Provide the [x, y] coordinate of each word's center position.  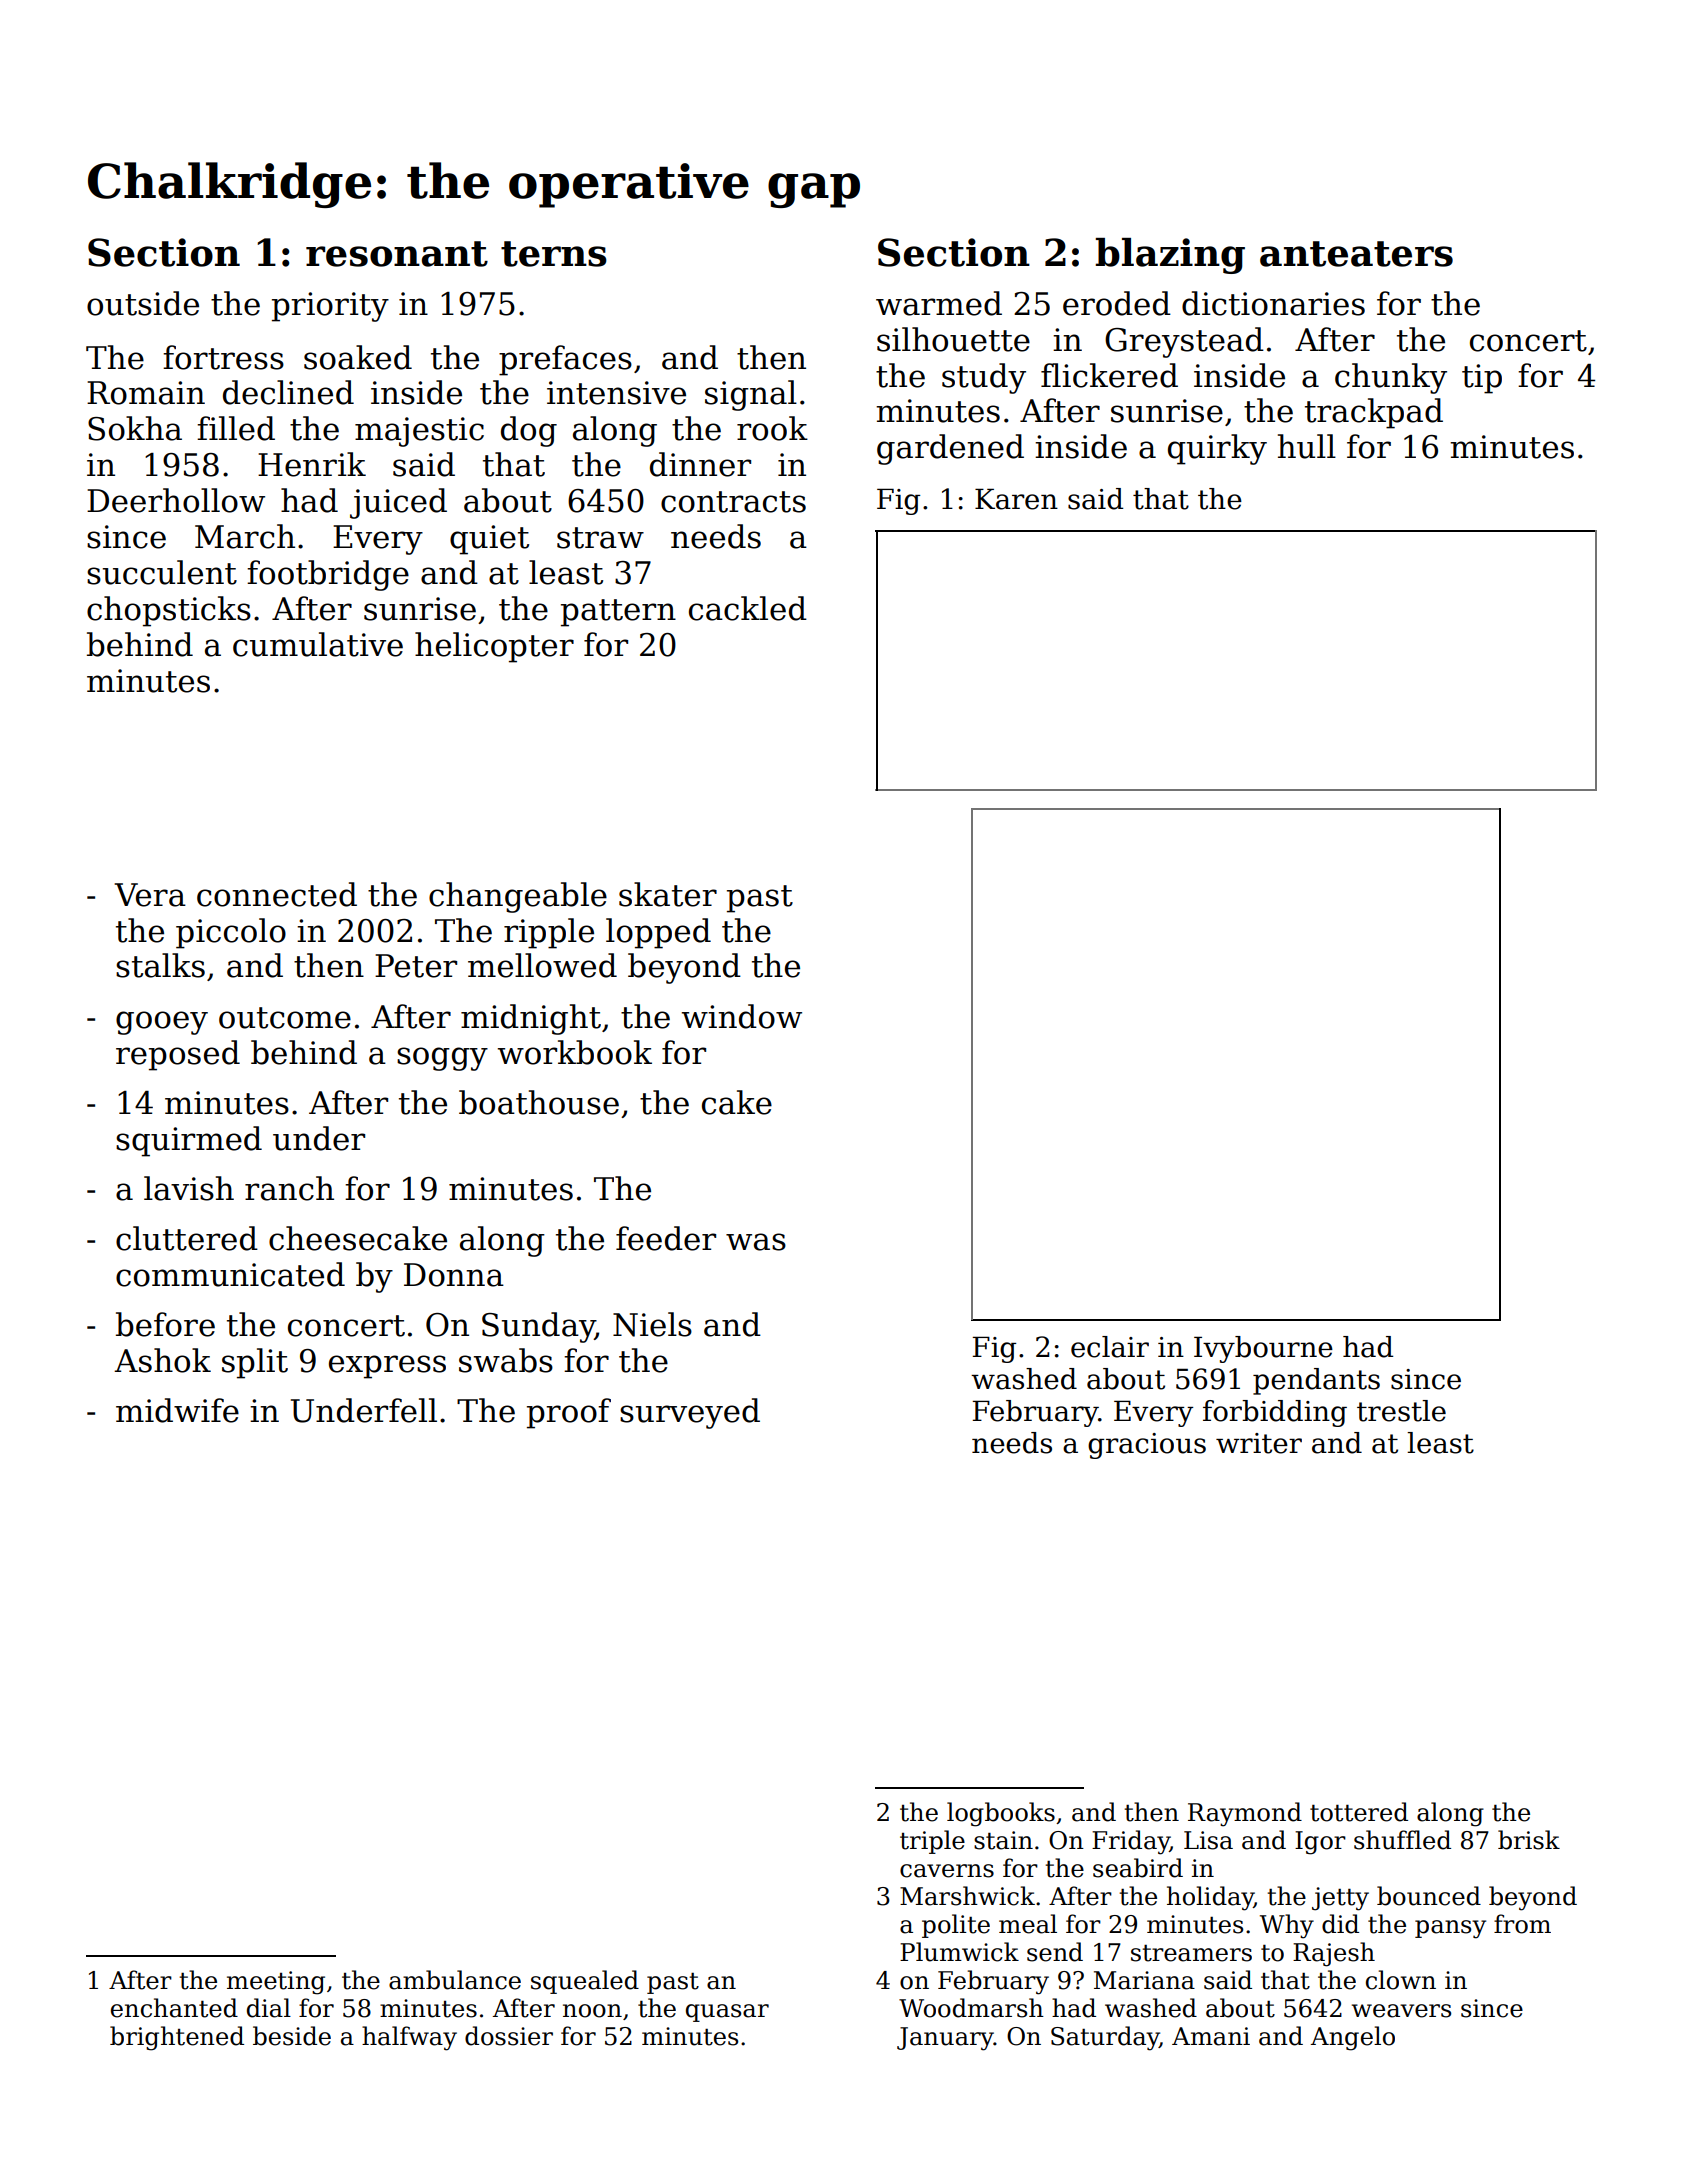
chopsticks [169, 611]
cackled [748, 608]
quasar [727, 2013]
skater [668, 894]
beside [292, 2036]
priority [330, 307]
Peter [416, 966]
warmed [939, 303]
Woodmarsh [971, 2008]
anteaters [1356, 254]
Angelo [1353, 2038]
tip [1482, 379]
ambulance [455, 1980]
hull [1307, 446]
